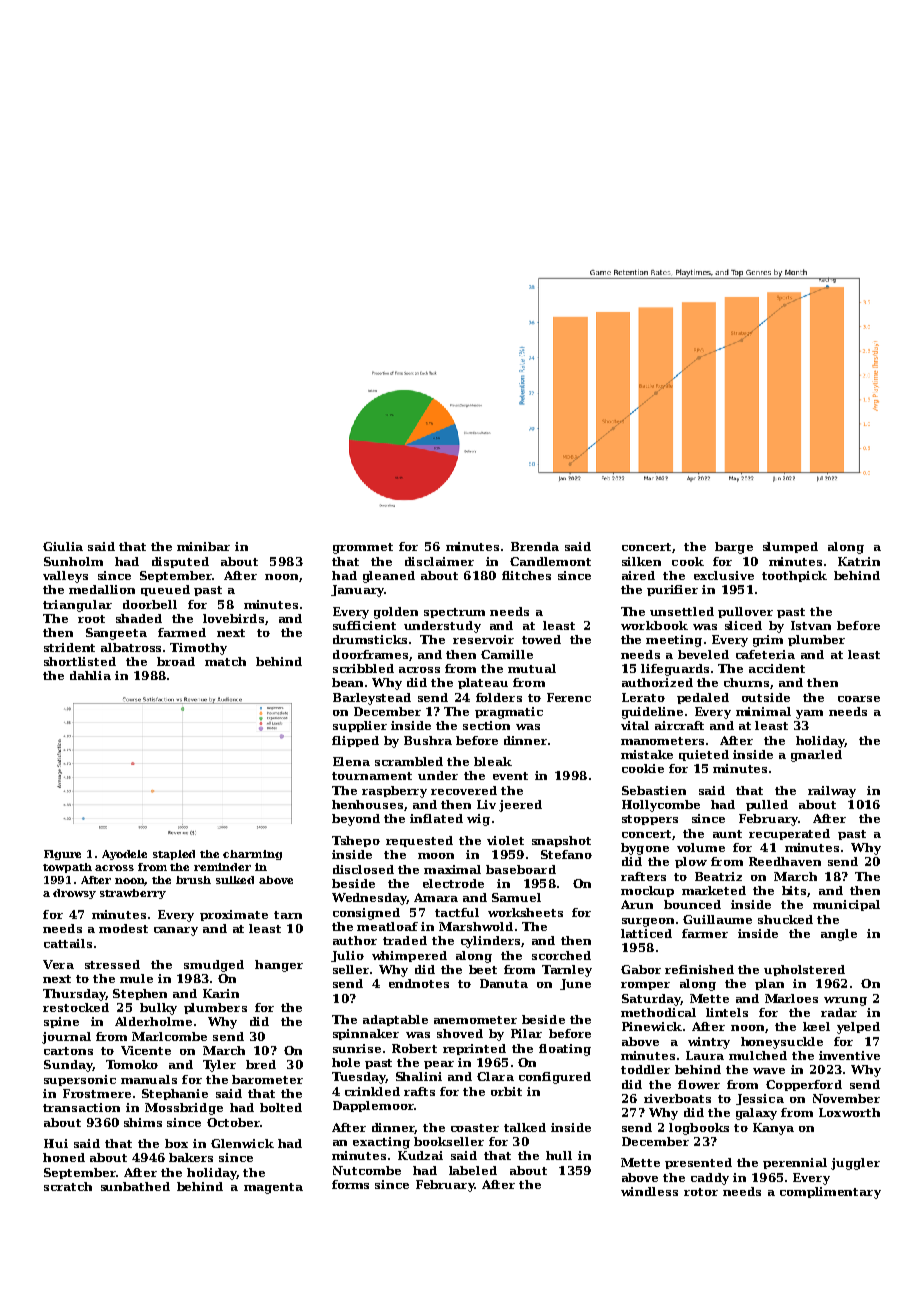 This image has width=924, height=1308. Describe the element at coordinates (645, 1069) in the image. I see `toddler` at that location.
